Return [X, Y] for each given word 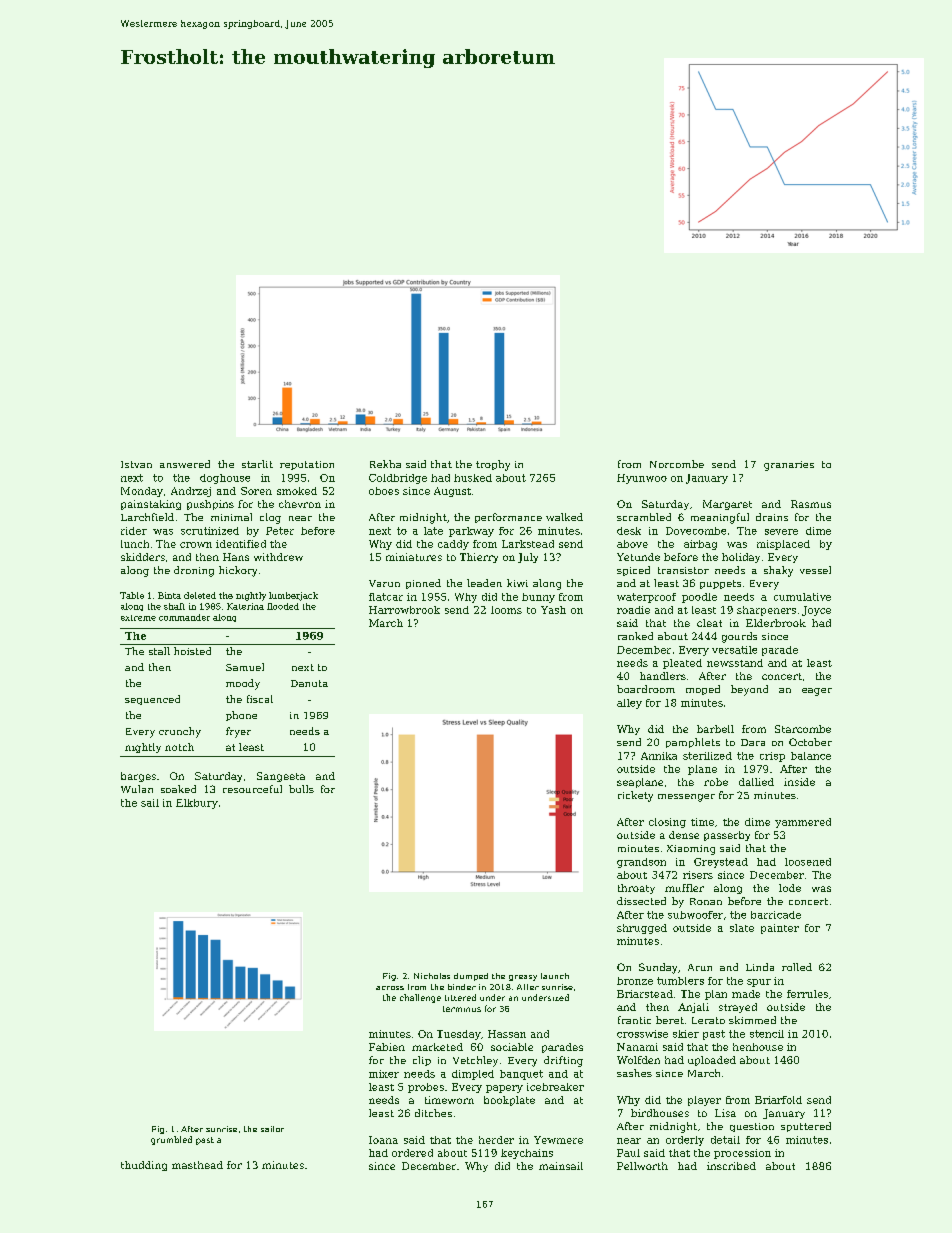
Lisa [725, 1113]
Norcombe [677, 464]
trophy [493, 465]
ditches [433, 1113]
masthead [197, 1165]
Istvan [136, 464]
